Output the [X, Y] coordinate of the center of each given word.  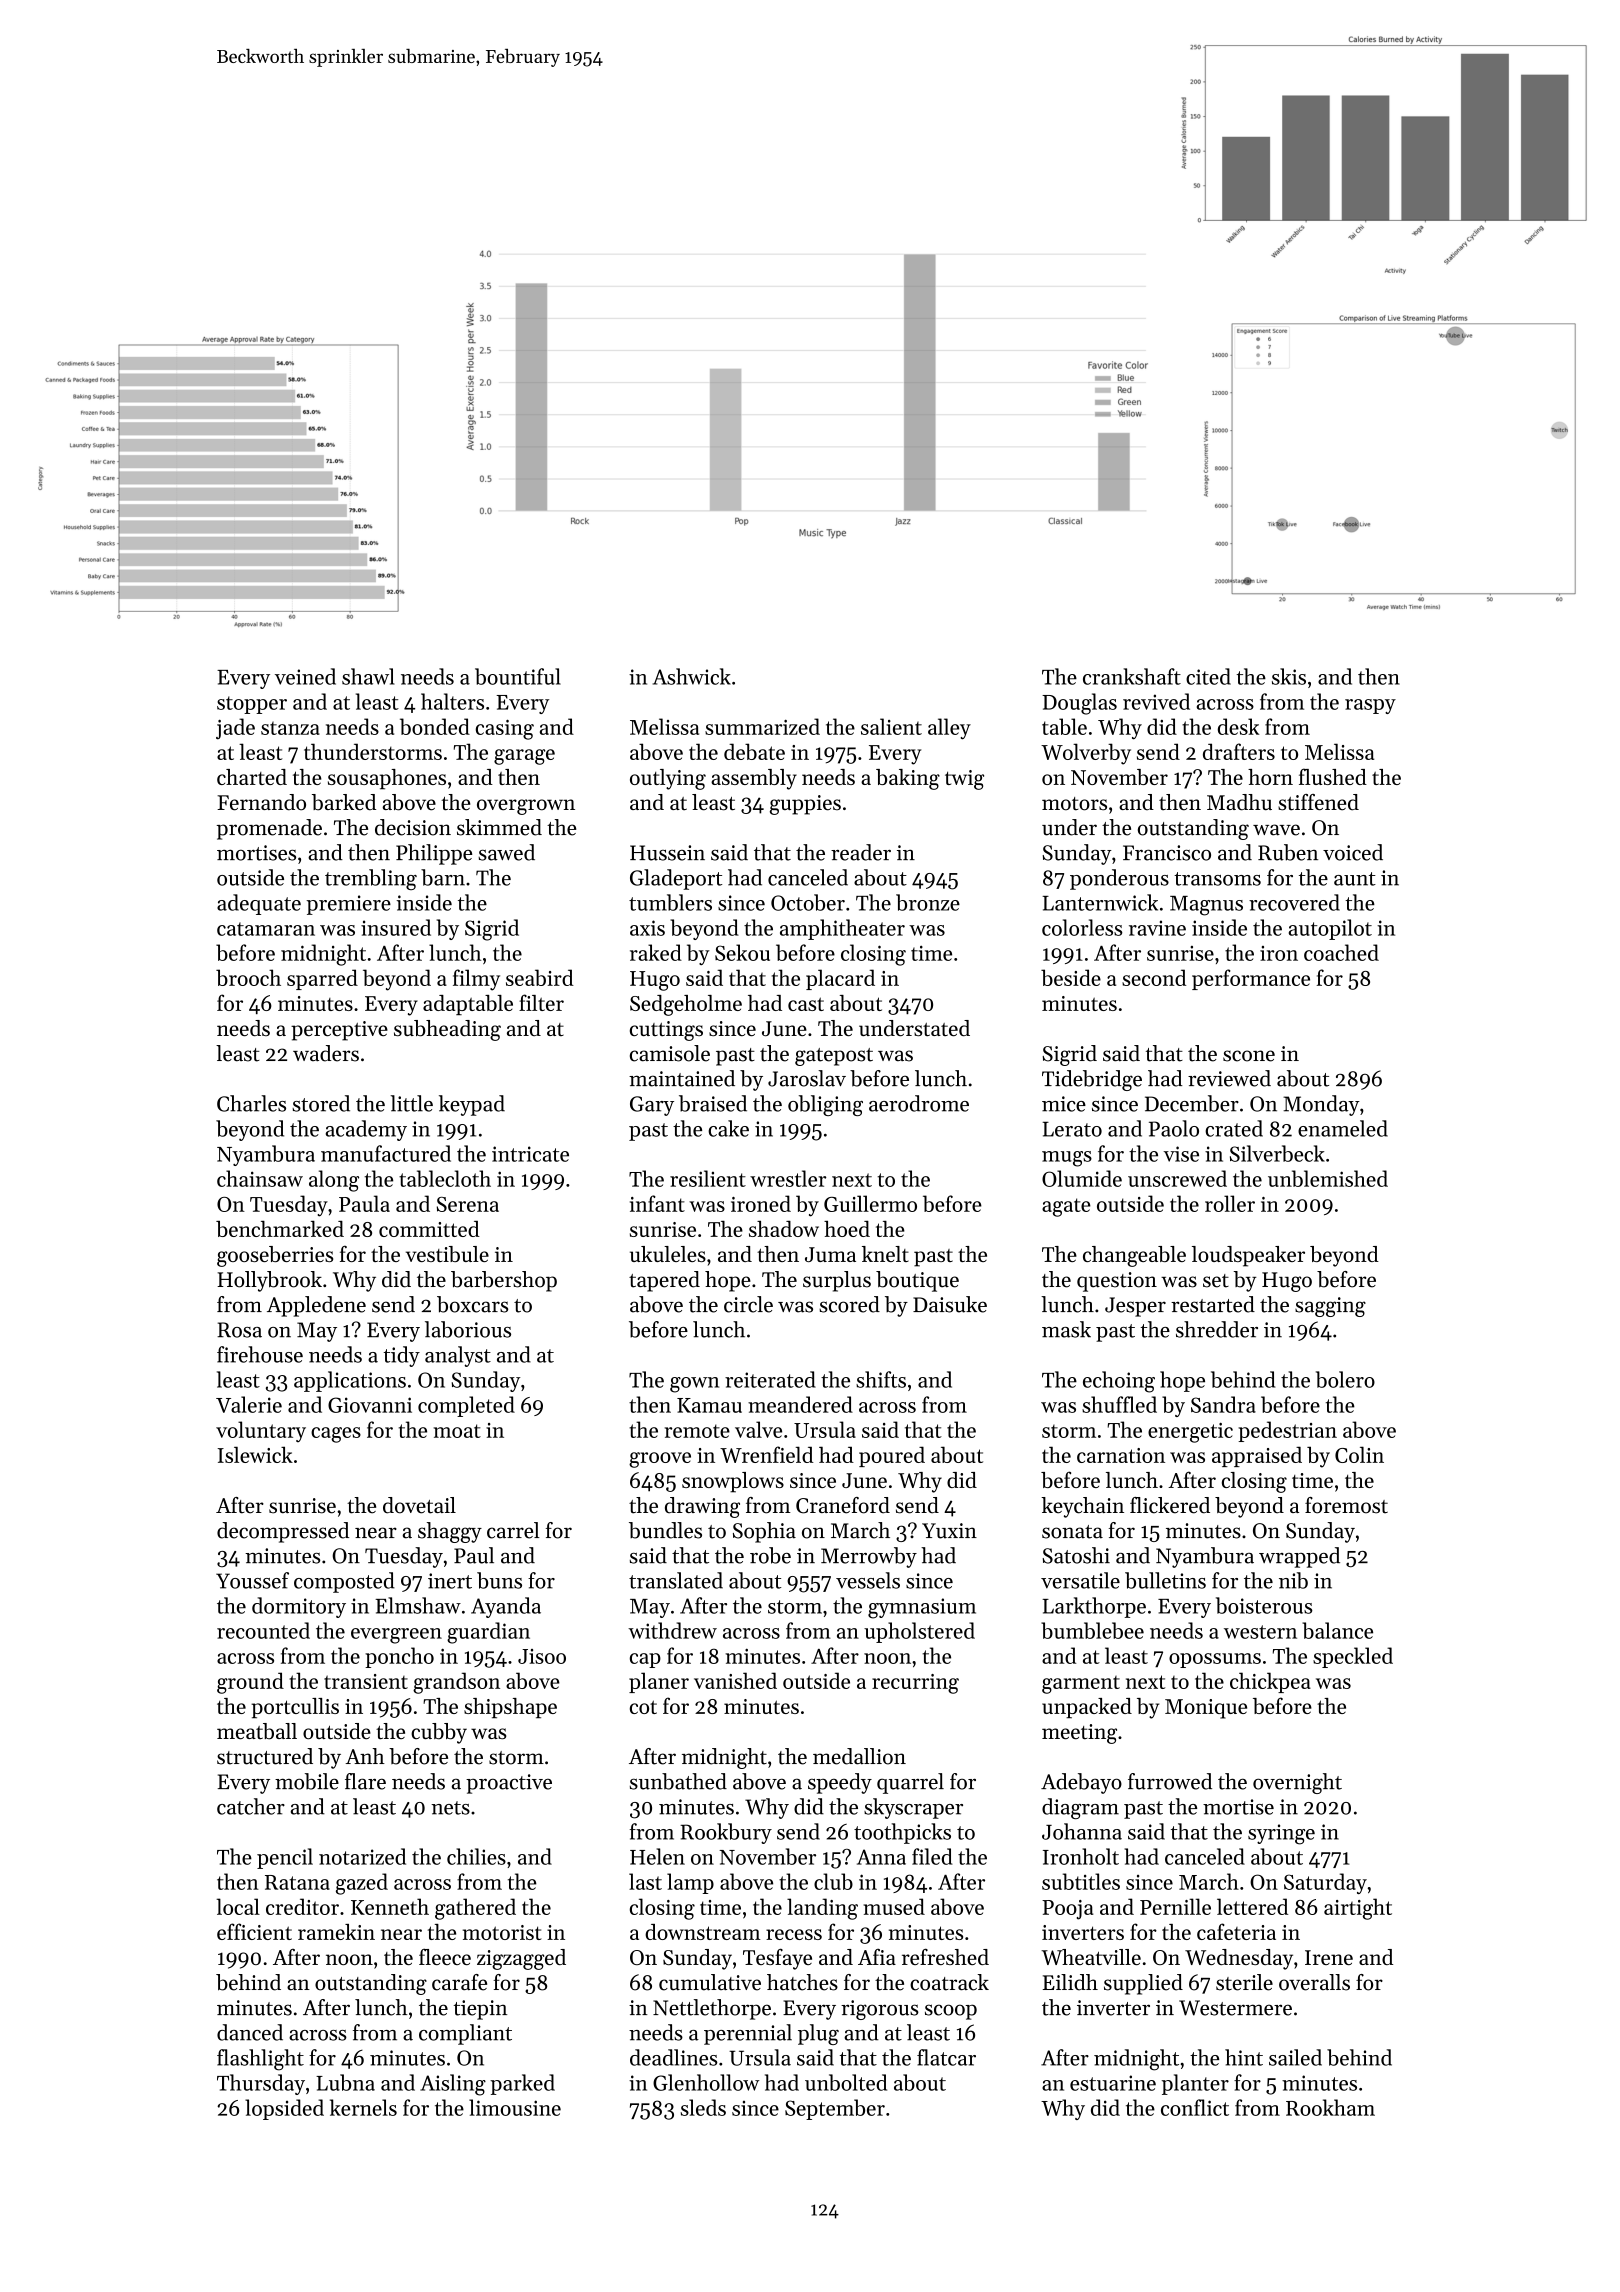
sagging [1330, 1307]
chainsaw [260, 1178]
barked [344, 802]
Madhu [1239, 802]
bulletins [1165, 1580]
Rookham [1330, 2107]
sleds [703, 2107]
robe [770, 1555]
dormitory [299, 1607]
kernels [363, 2107]
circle [748, 1304]
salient [891, 726]
